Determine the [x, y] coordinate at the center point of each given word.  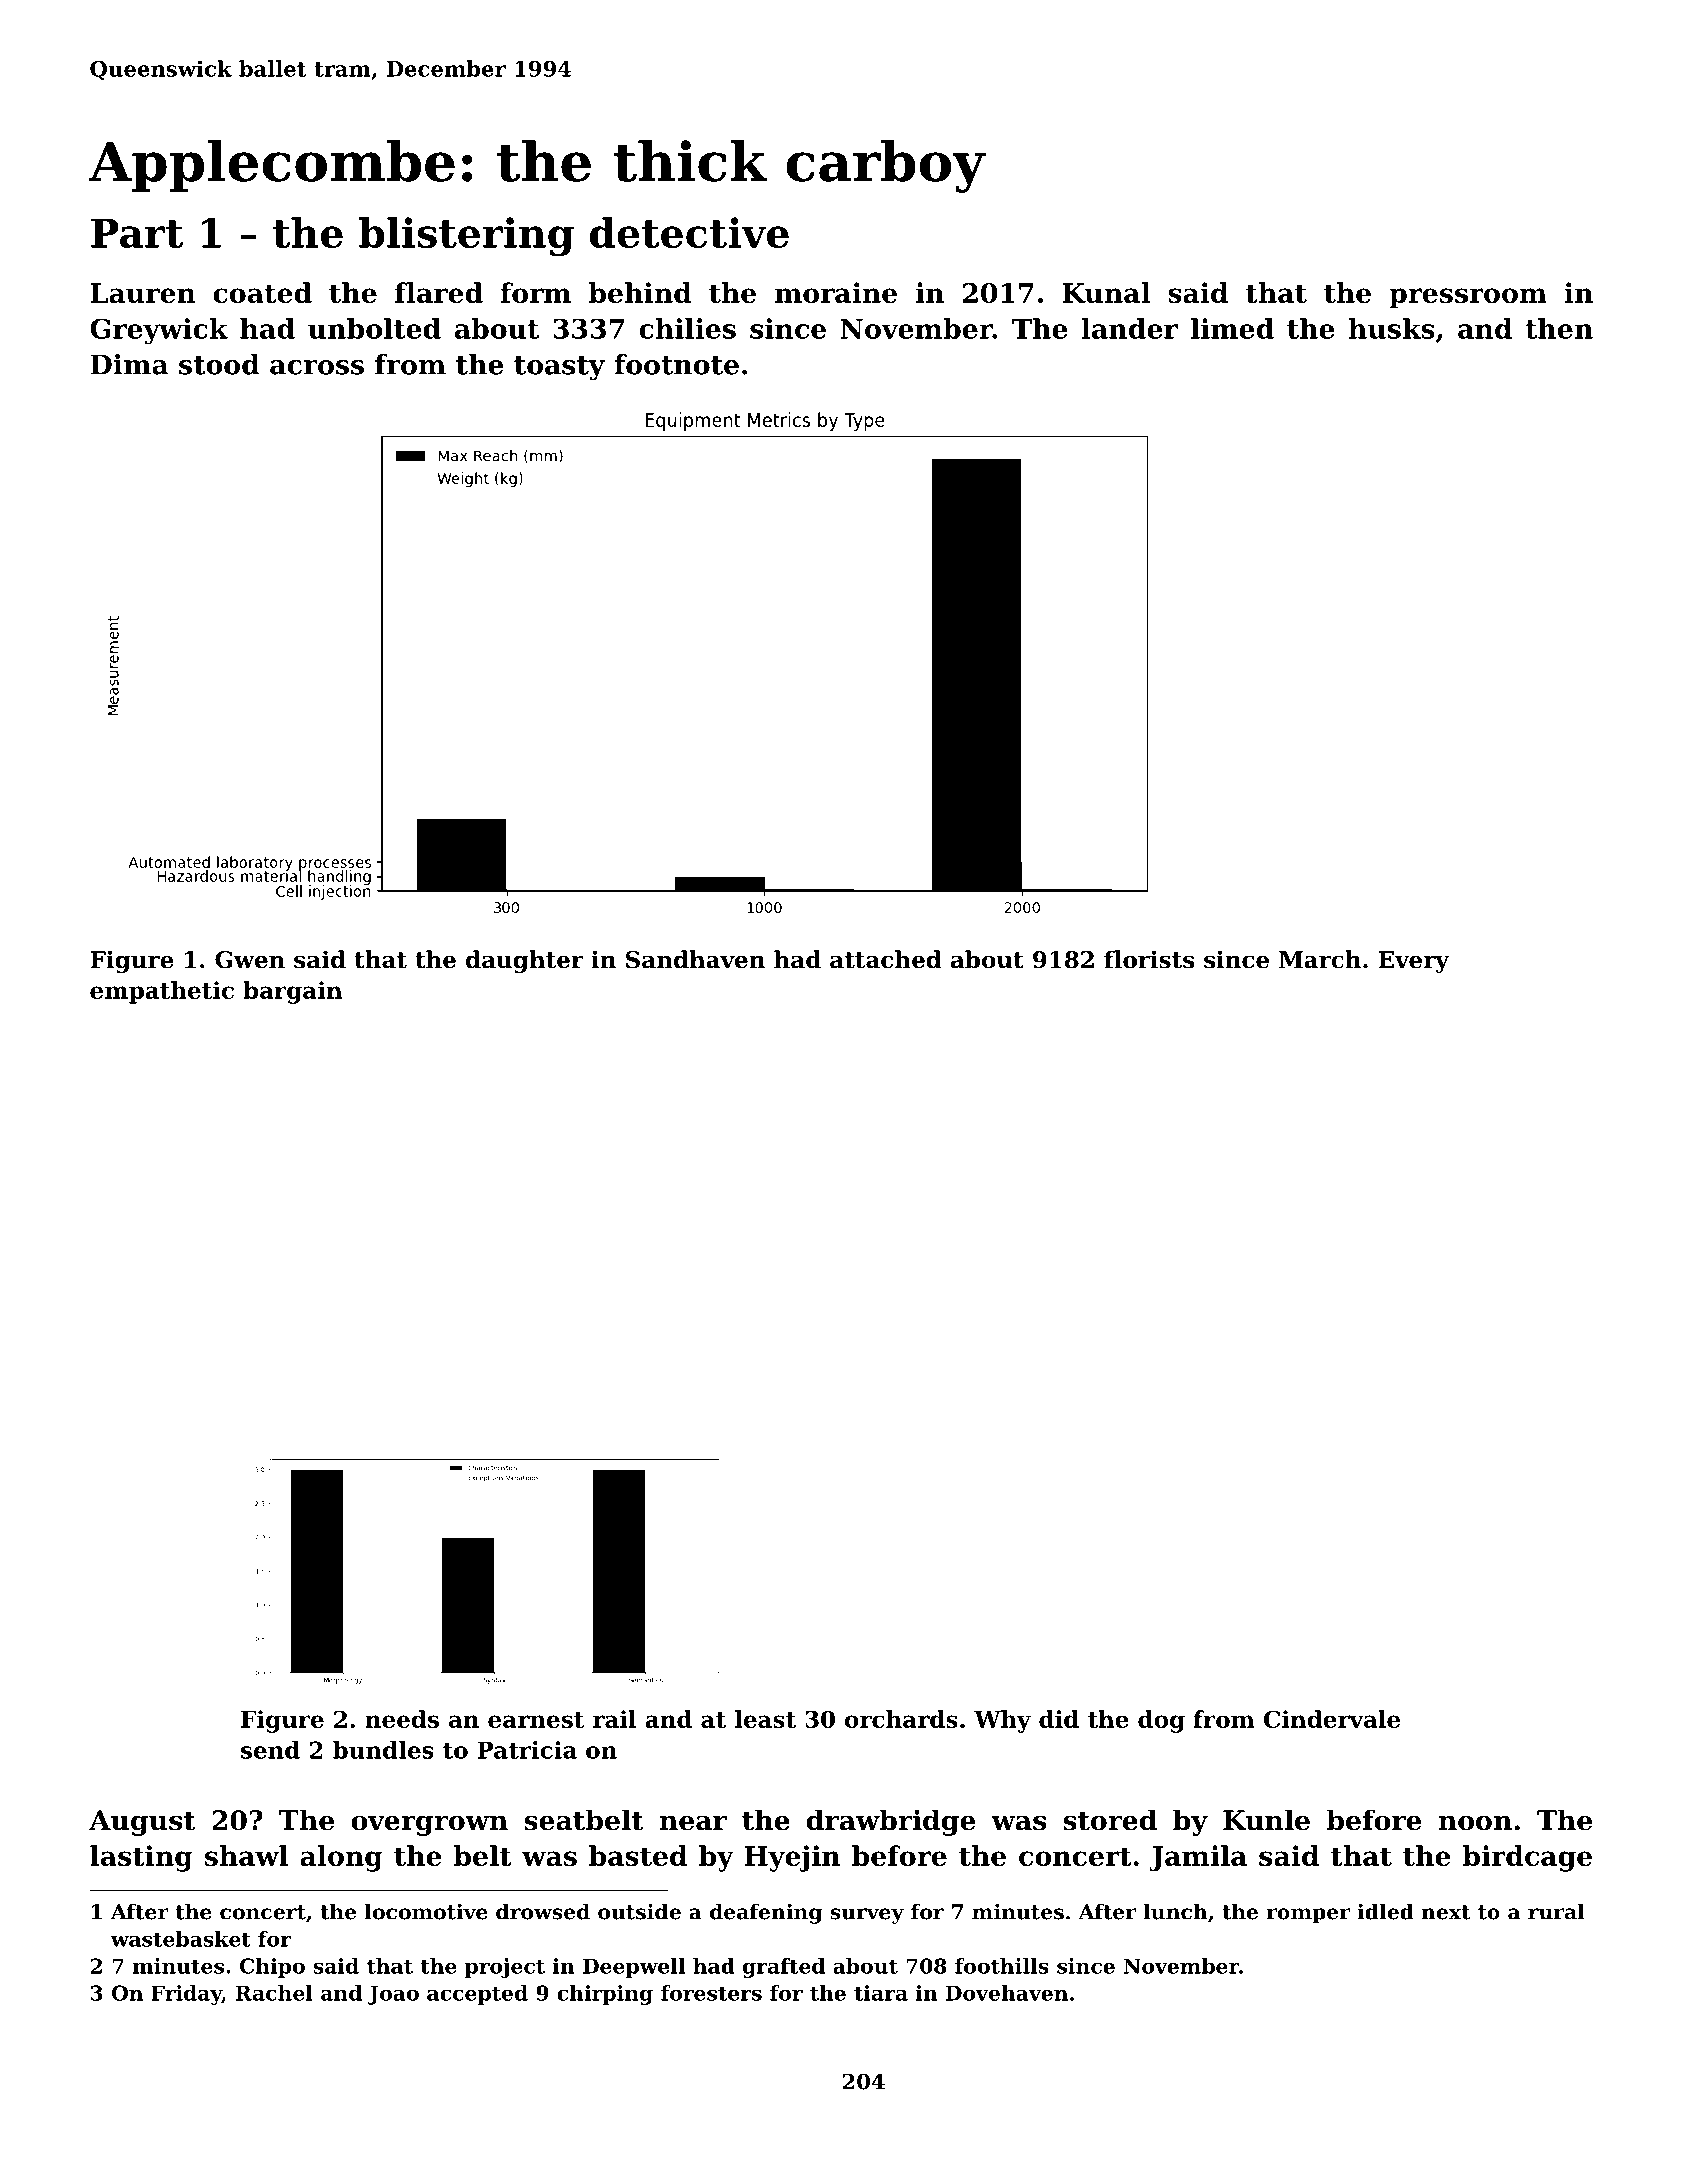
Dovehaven [1006, 1993]
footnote [676, 364]
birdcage [1527, 1858]
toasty [559, 368]
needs [402, 1719]
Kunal [1106, 292]
